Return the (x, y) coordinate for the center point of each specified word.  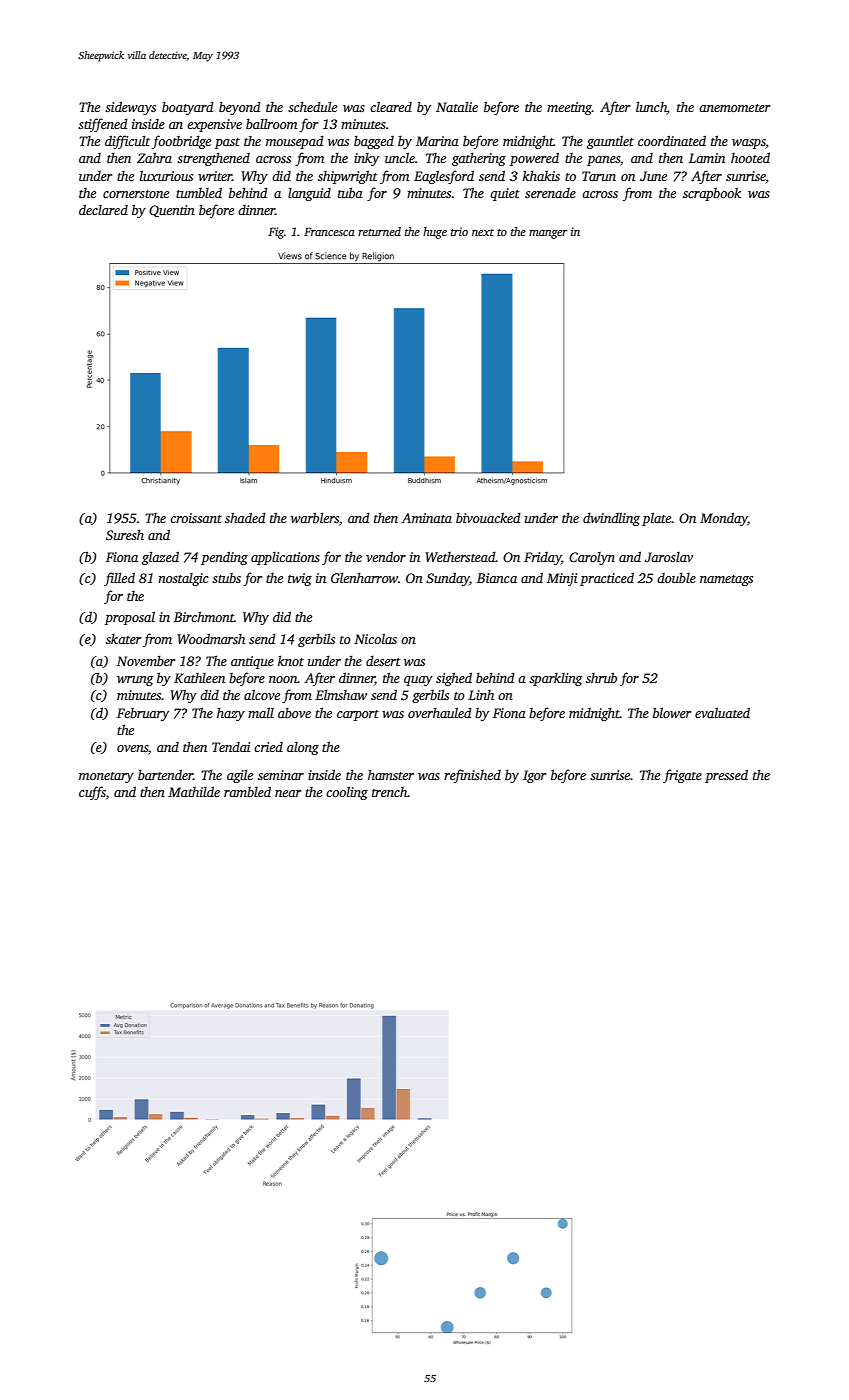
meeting (569, 108)
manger (548, 234)
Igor (535, 776)
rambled (247, 791)
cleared (391, 106)
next (483, 232)
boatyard (188, 108)
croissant (196, 518)
